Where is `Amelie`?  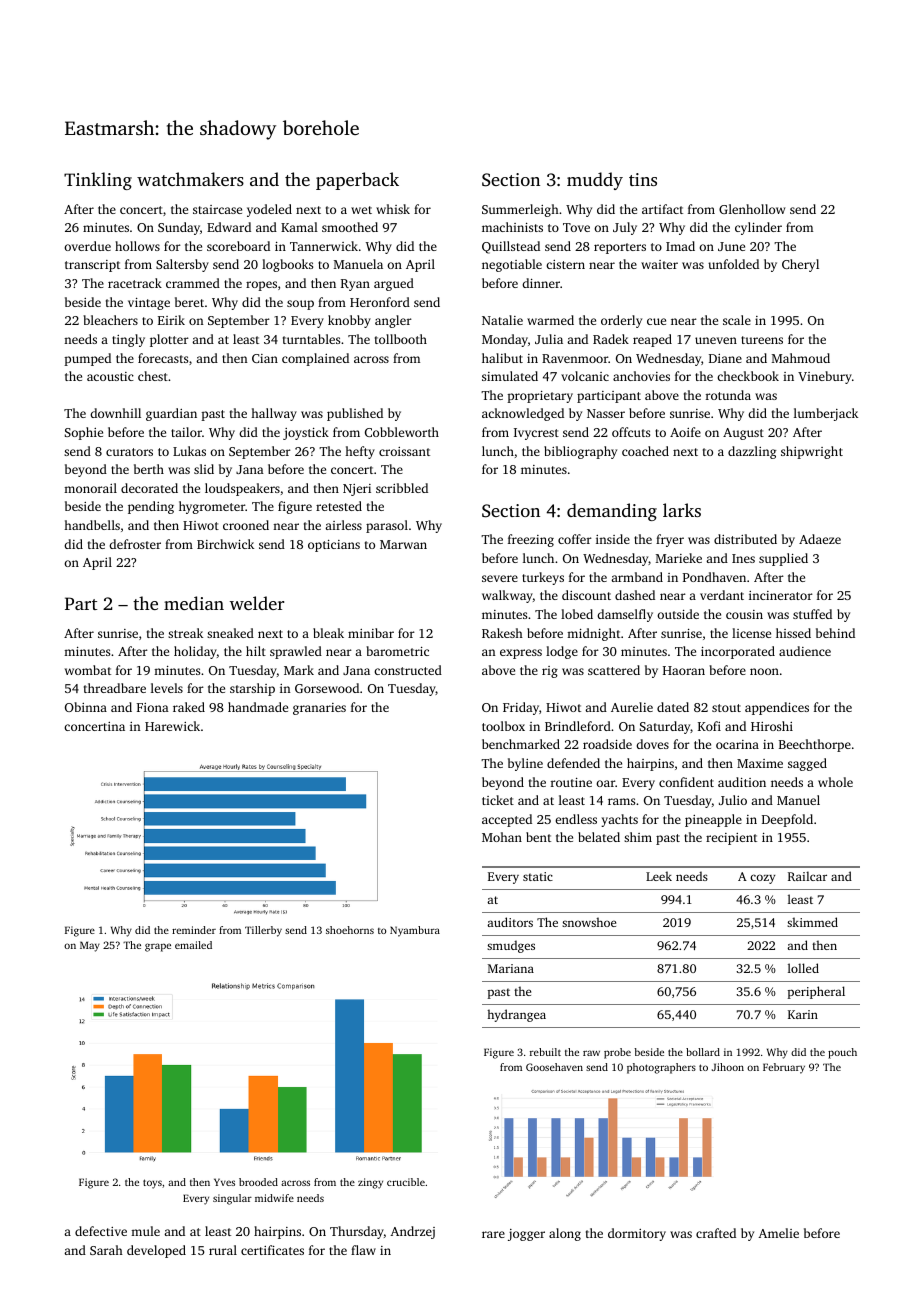 Amelie is located at coordinates (778, 1233).
